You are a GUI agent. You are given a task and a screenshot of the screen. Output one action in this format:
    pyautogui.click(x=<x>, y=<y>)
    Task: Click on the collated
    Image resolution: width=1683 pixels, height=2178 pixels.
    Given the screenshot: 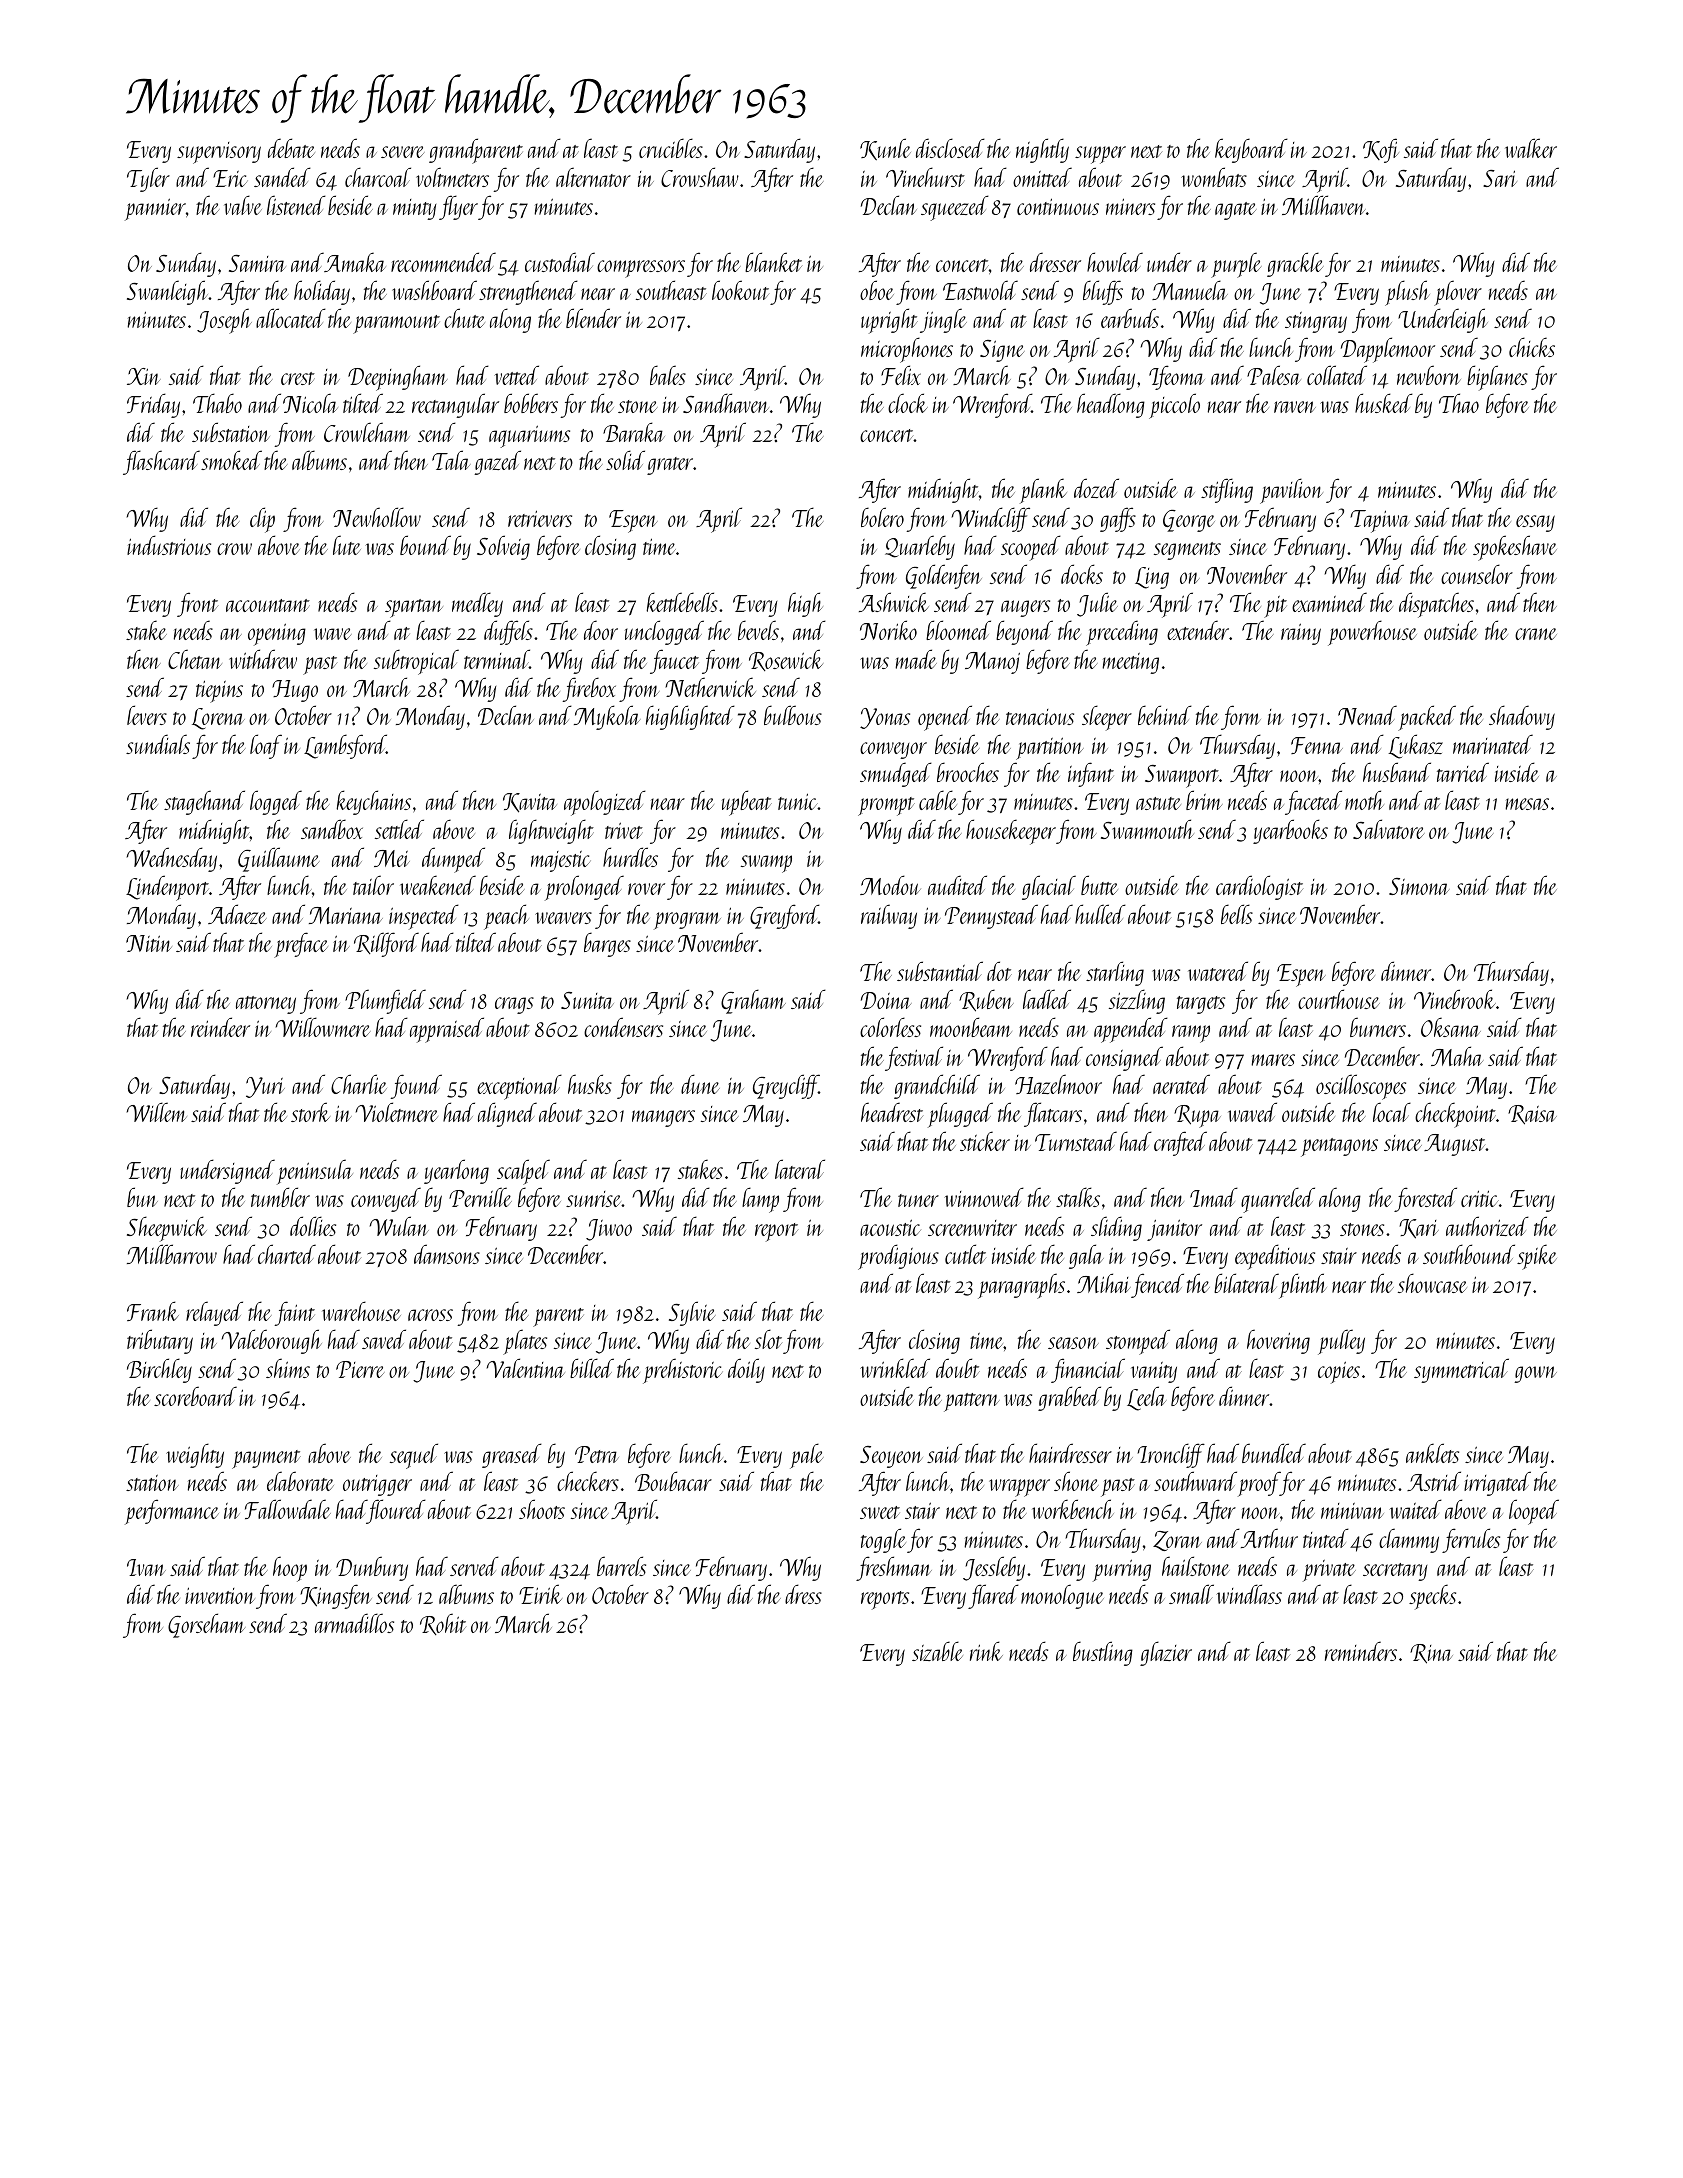 What is the action you would take?
    pyautogui.click(x=1337, y=375)
